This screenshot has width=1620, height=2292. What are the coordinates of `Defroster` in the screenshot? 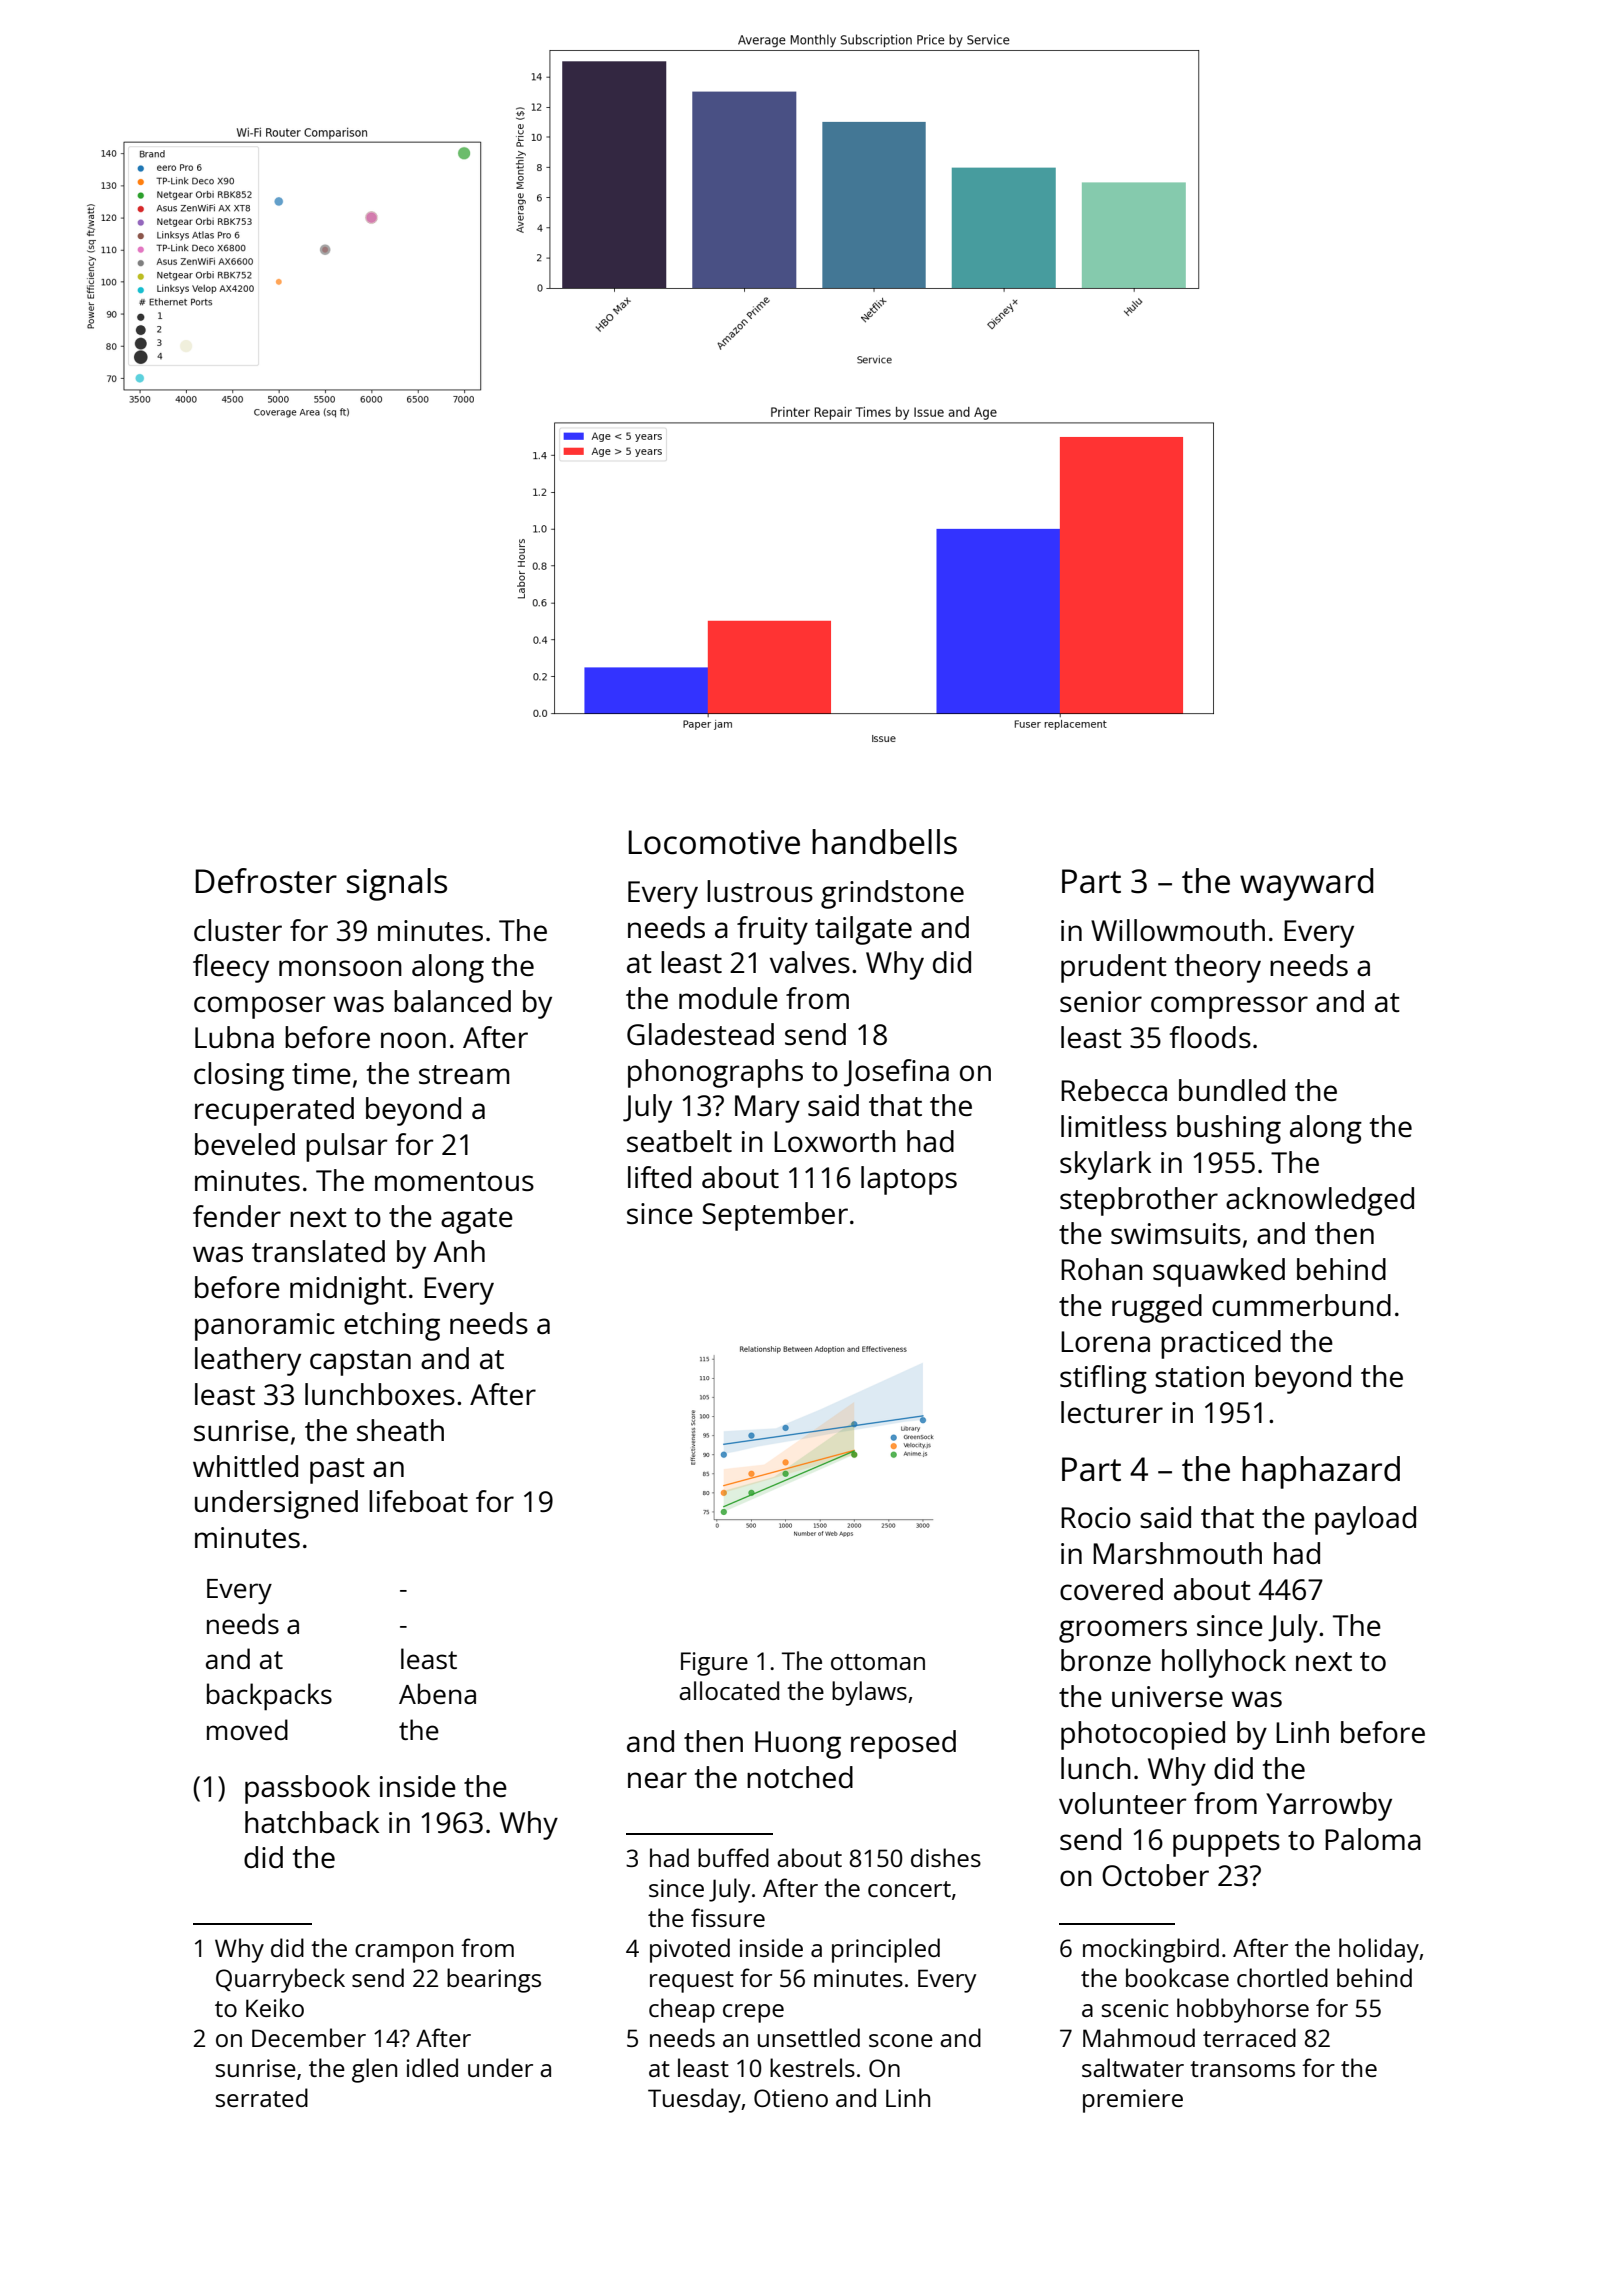 It's located at (266, 881).
